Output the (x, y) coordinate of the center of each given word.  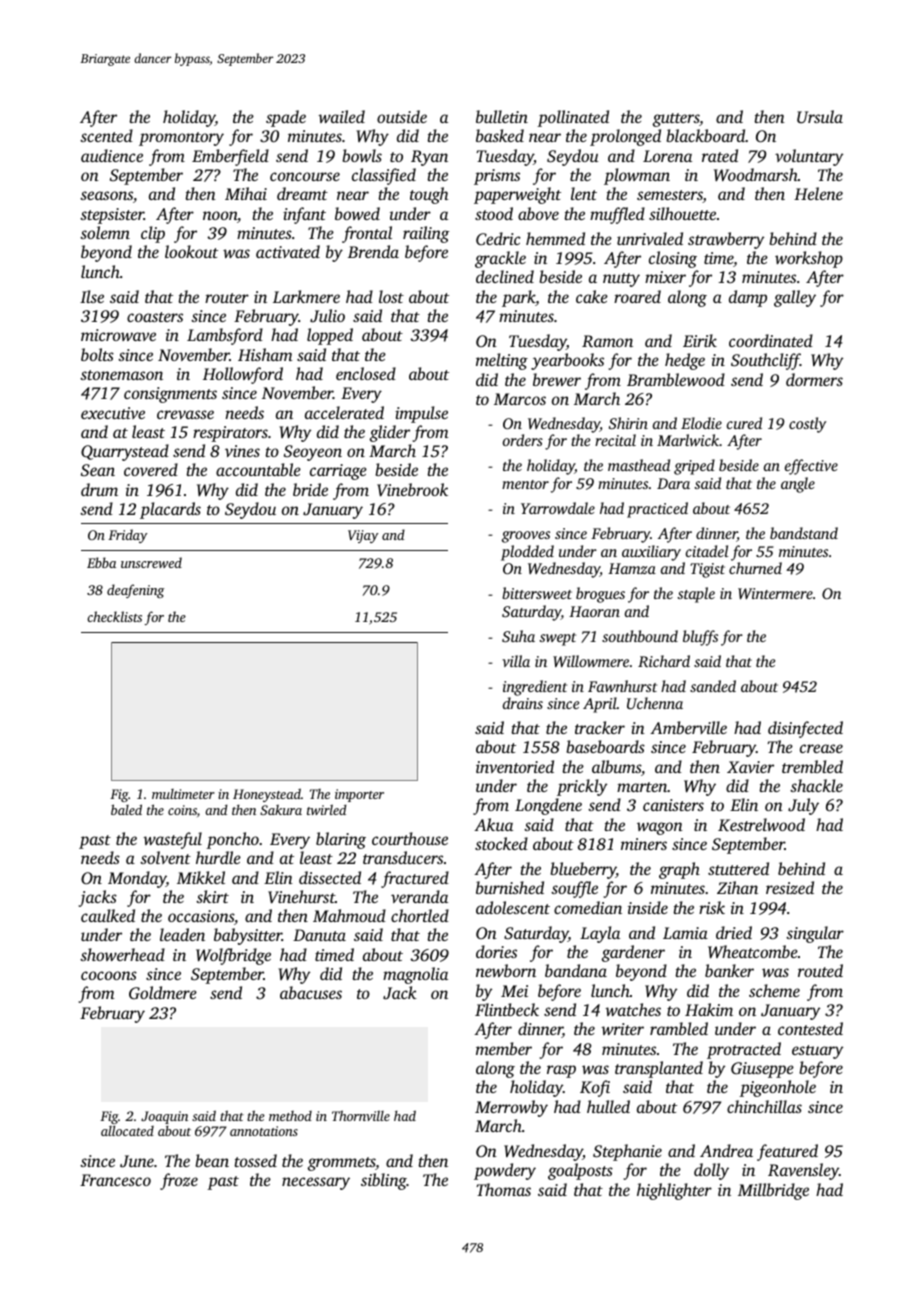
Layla (600, 934)
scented (106, 135)
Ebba (101, 562)
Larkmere (306, 296)
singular (815, 934)
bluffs (700, 638)
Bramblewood (676, 379)
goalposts (580, 1171)
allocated (127, 1130)
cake (592, 296)
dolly (711, 1171)
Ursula (820, 117)
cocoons (109, 975)
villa (516, 661)
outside (402, 116)
